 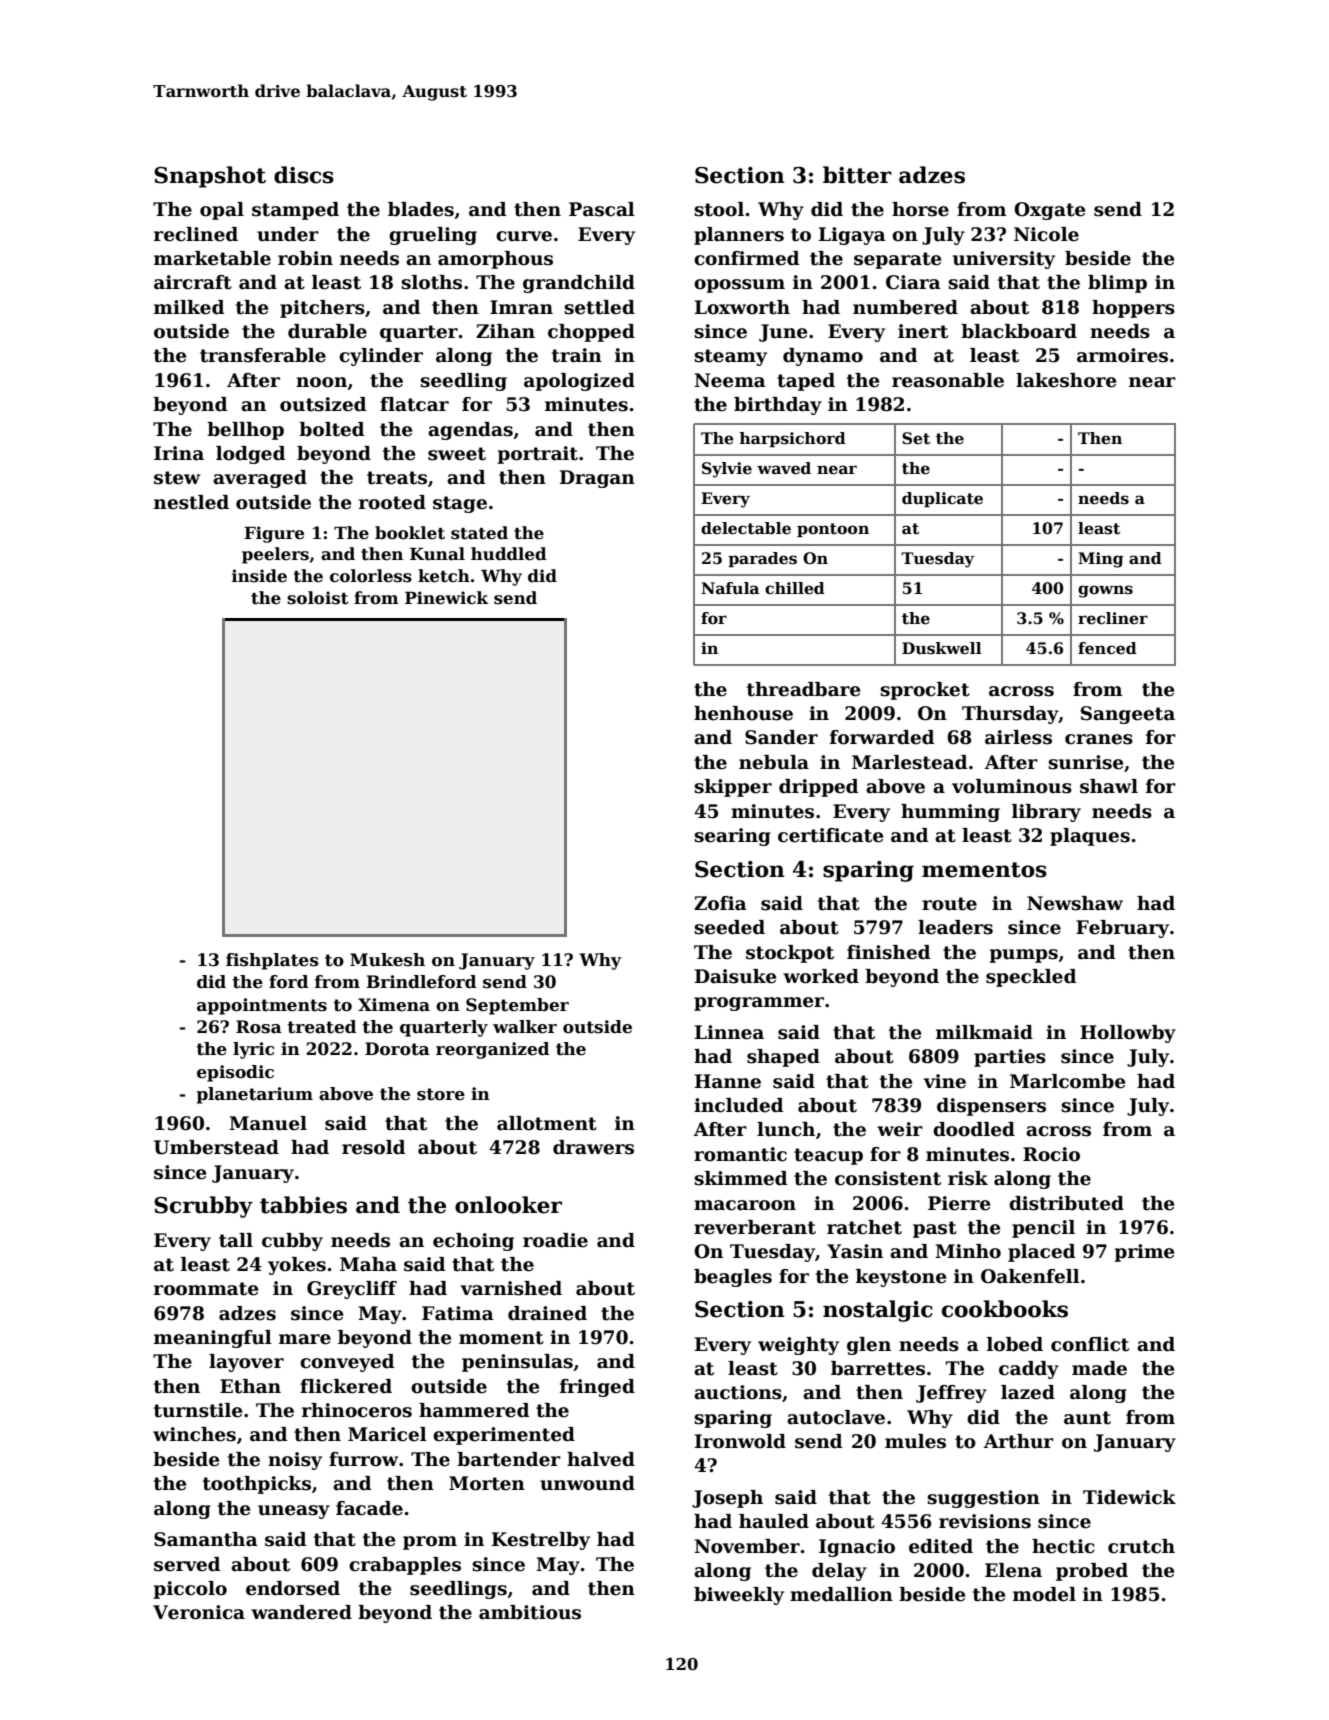 I want to click on blimp, so click(x=1117, y=284).
